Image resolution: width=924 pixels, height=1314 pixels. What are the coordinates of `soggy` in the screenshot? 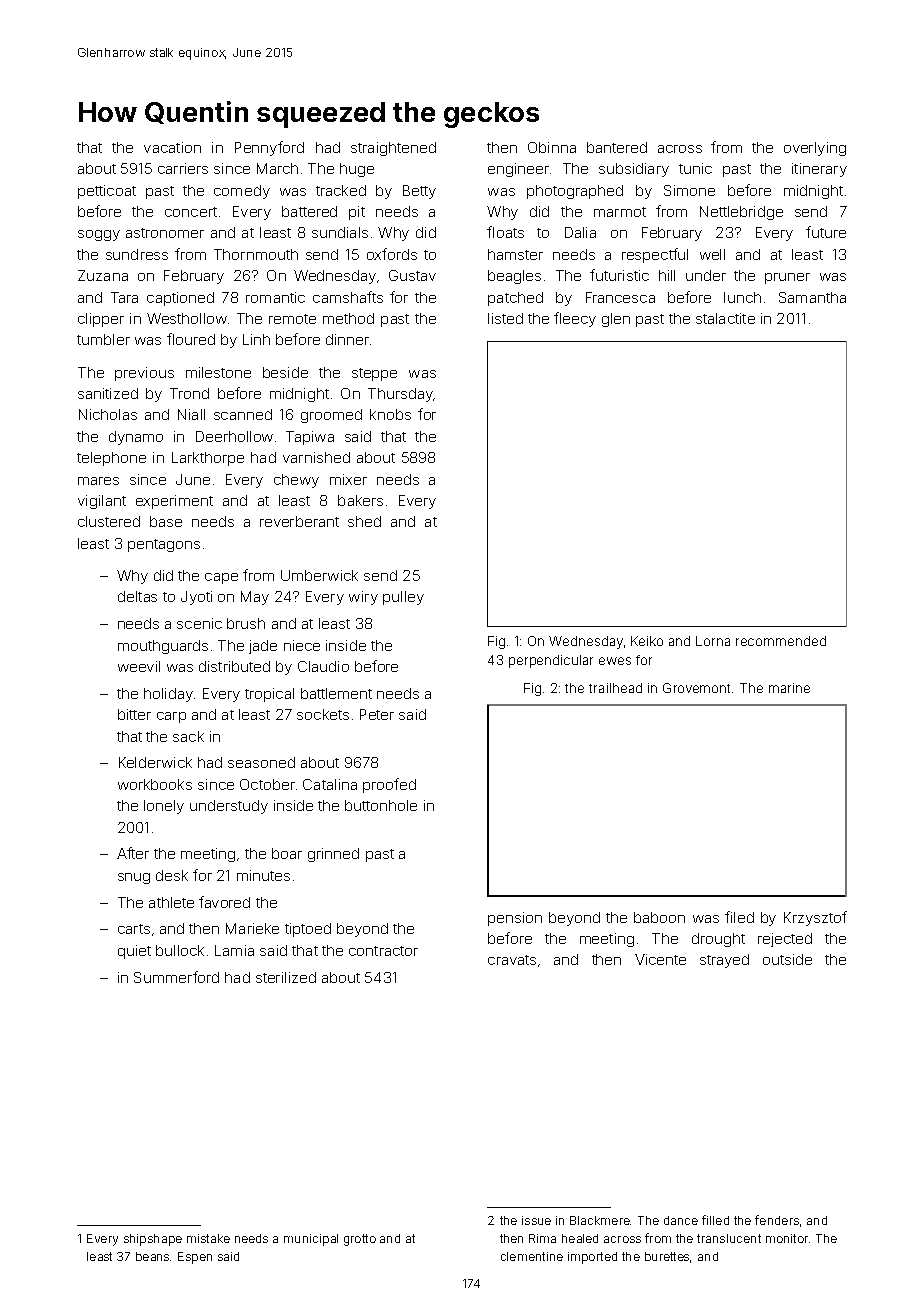 It's located at (99, 235).
